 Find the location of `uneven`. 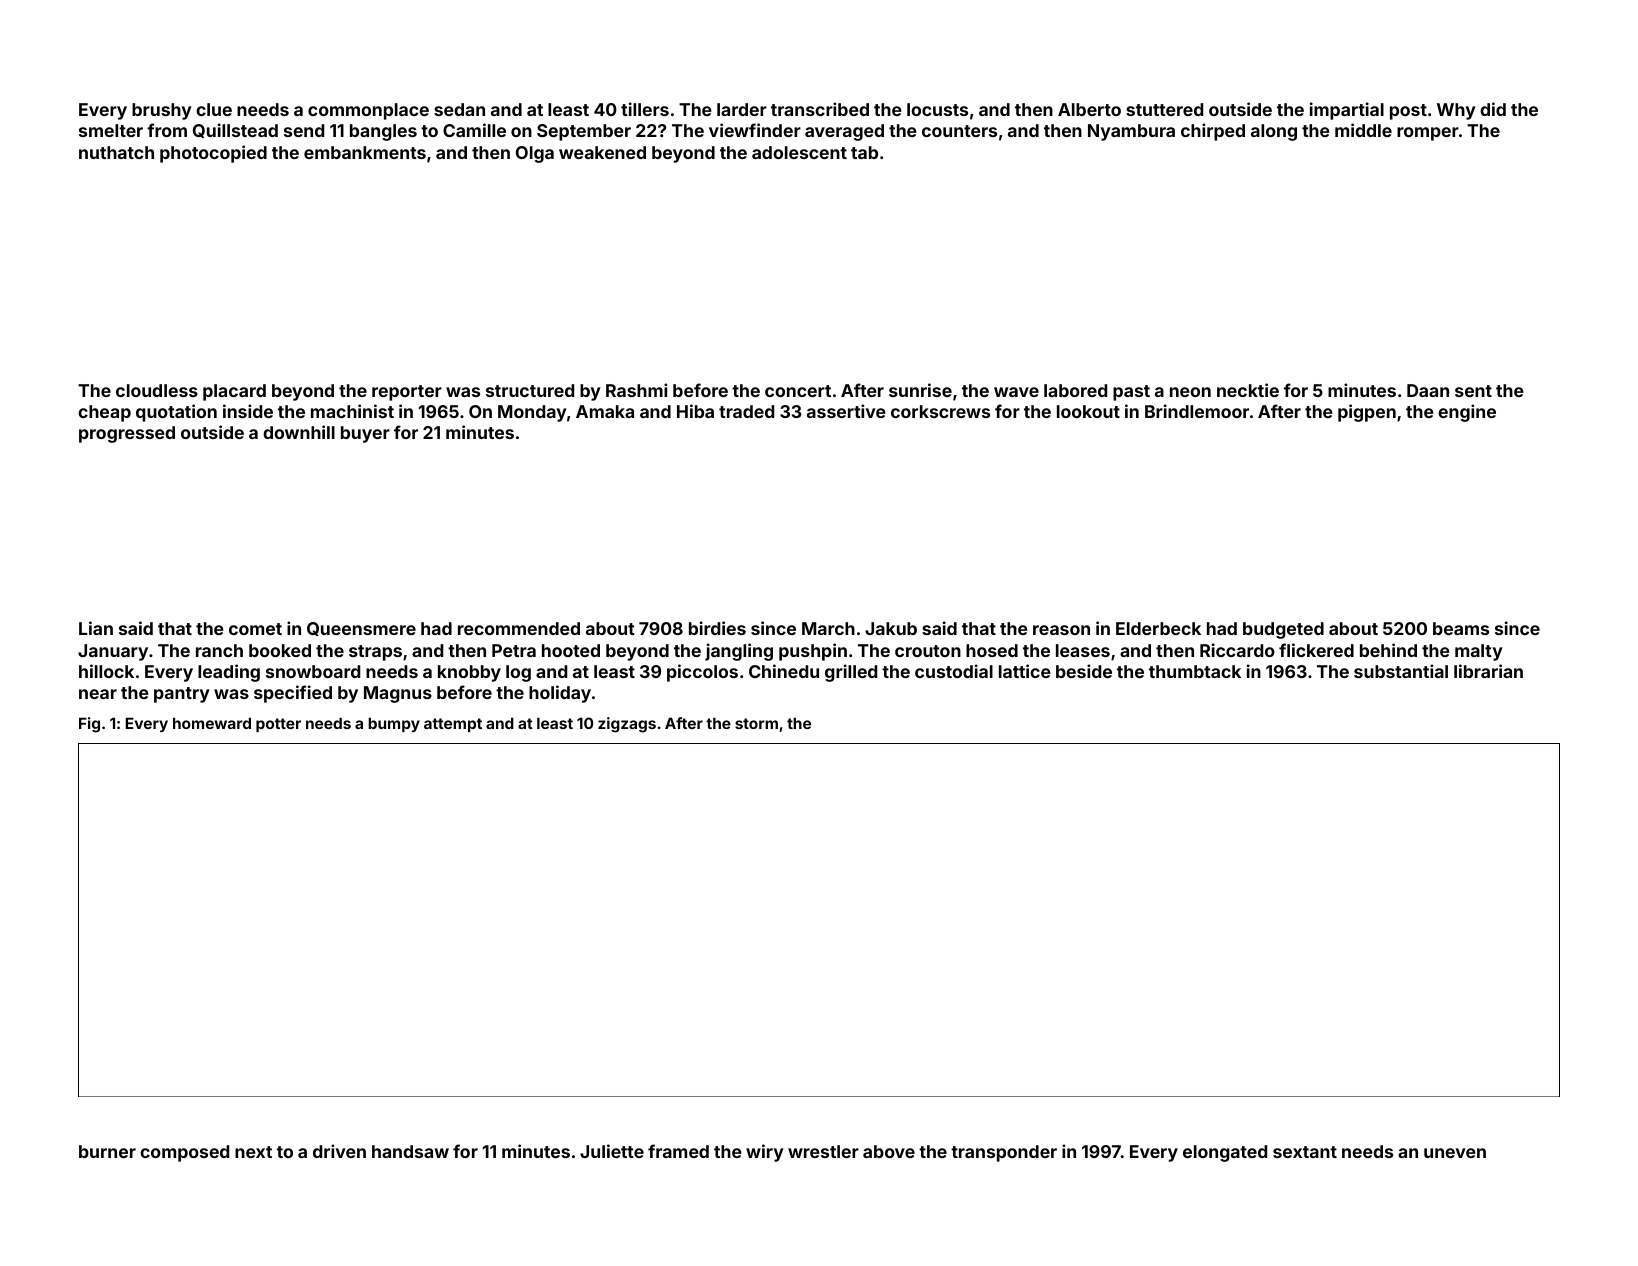

uneven is located at coordinates (1455, 1153).
